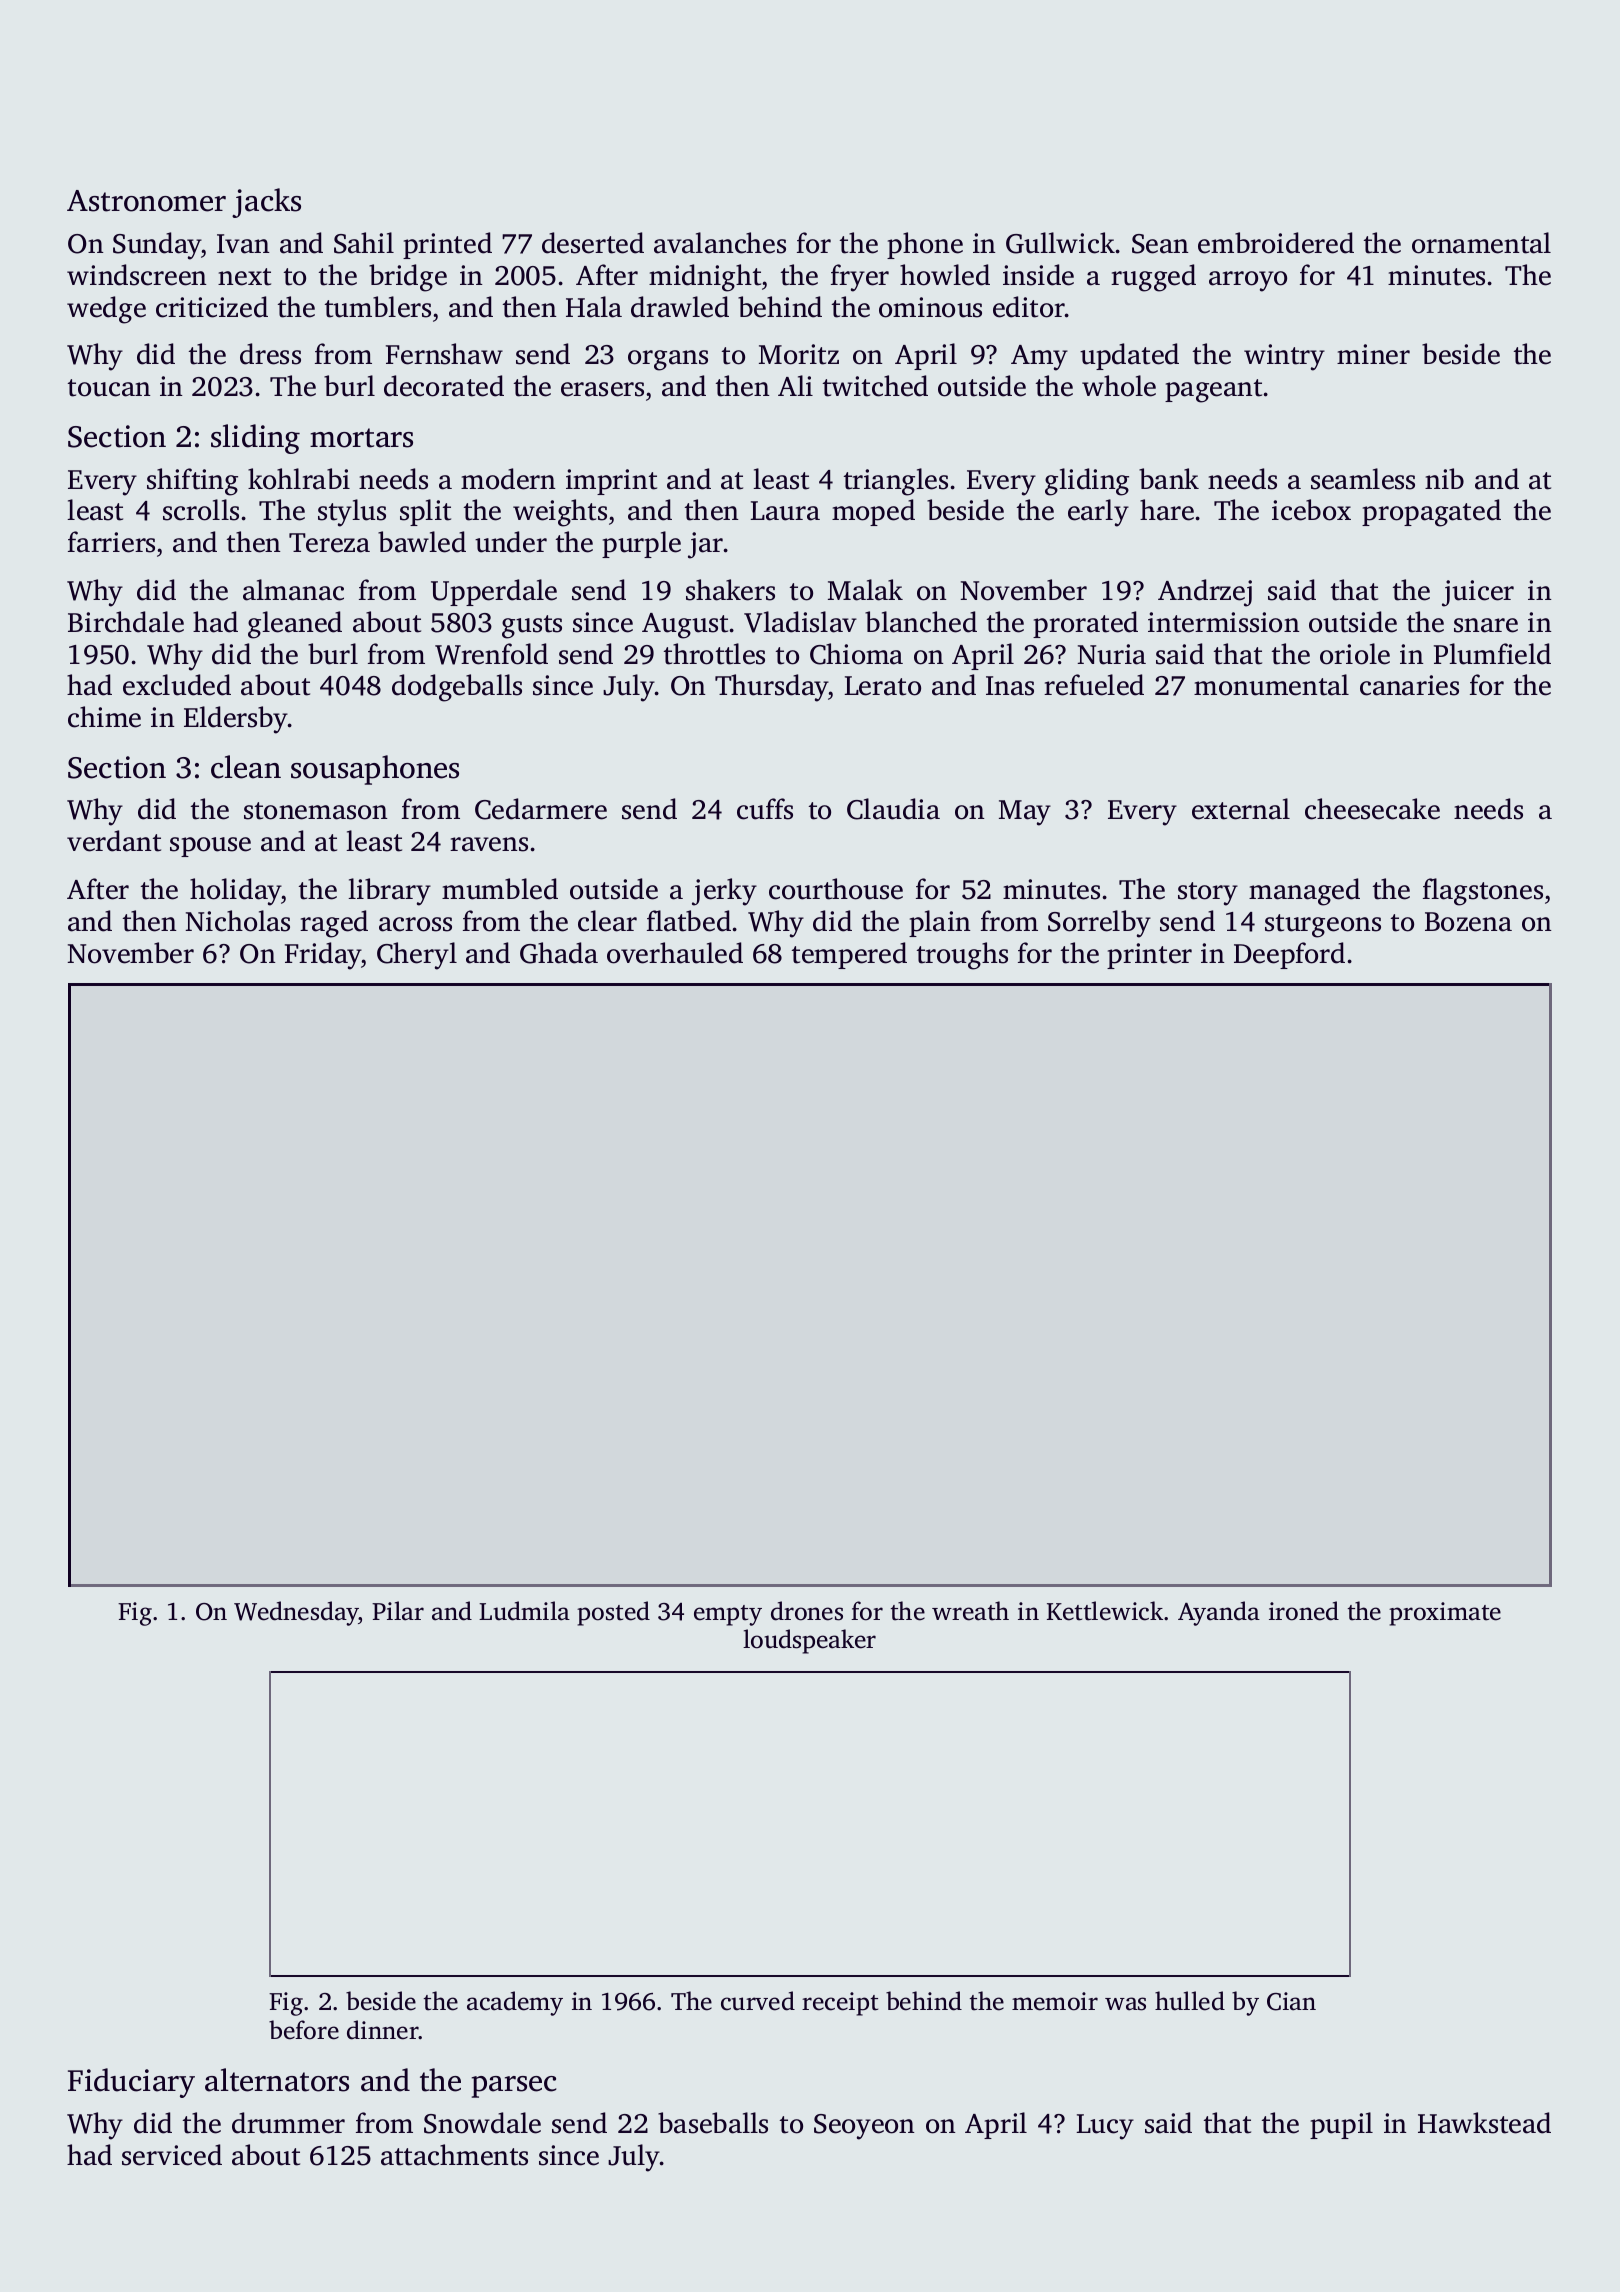  What do you see at coordinates (1444, 478) in the screenshot?
I see `nib` at bounding box center [1444, 478].
